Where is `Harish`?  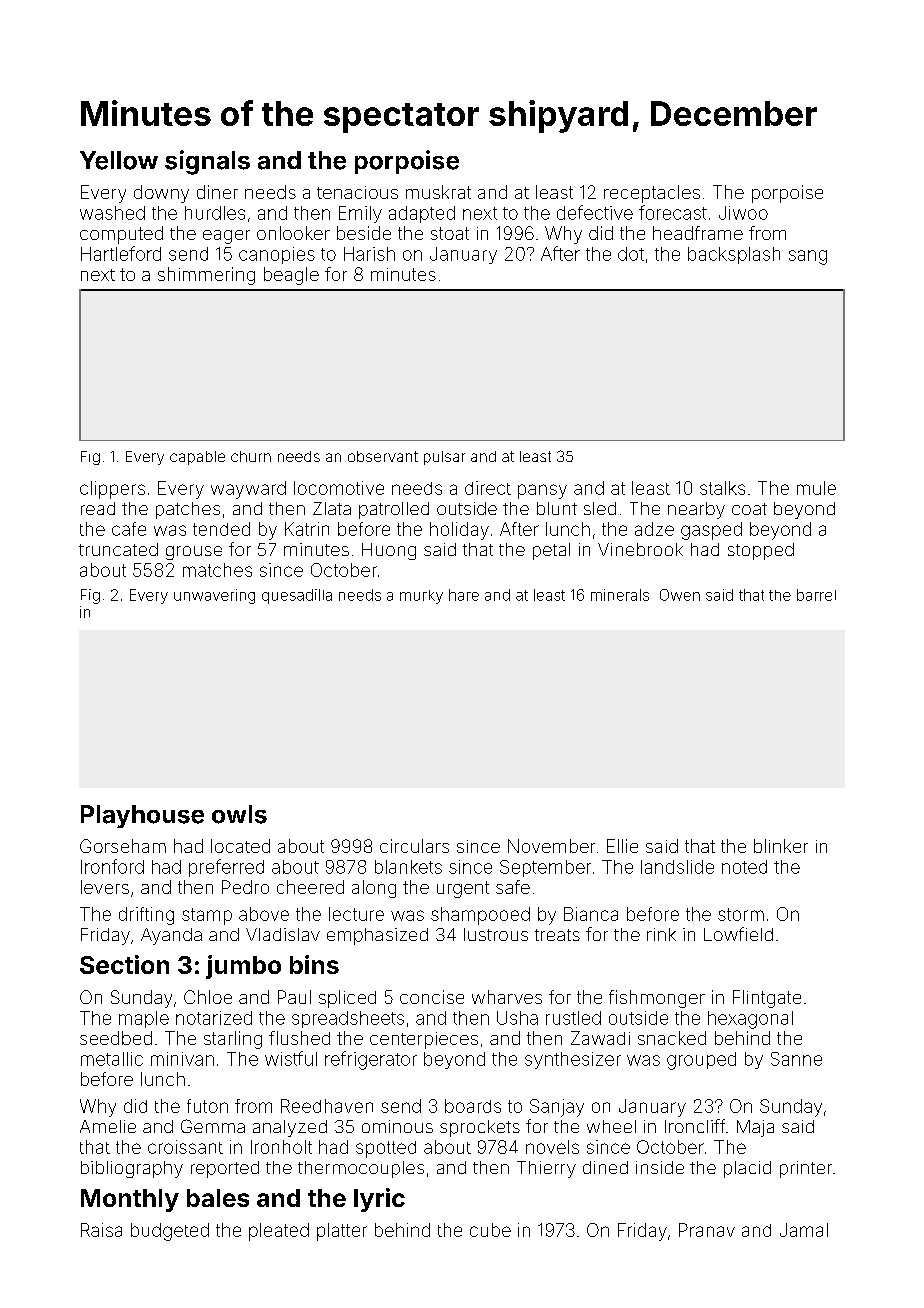
Harish is located at coordinates (369, 254).
